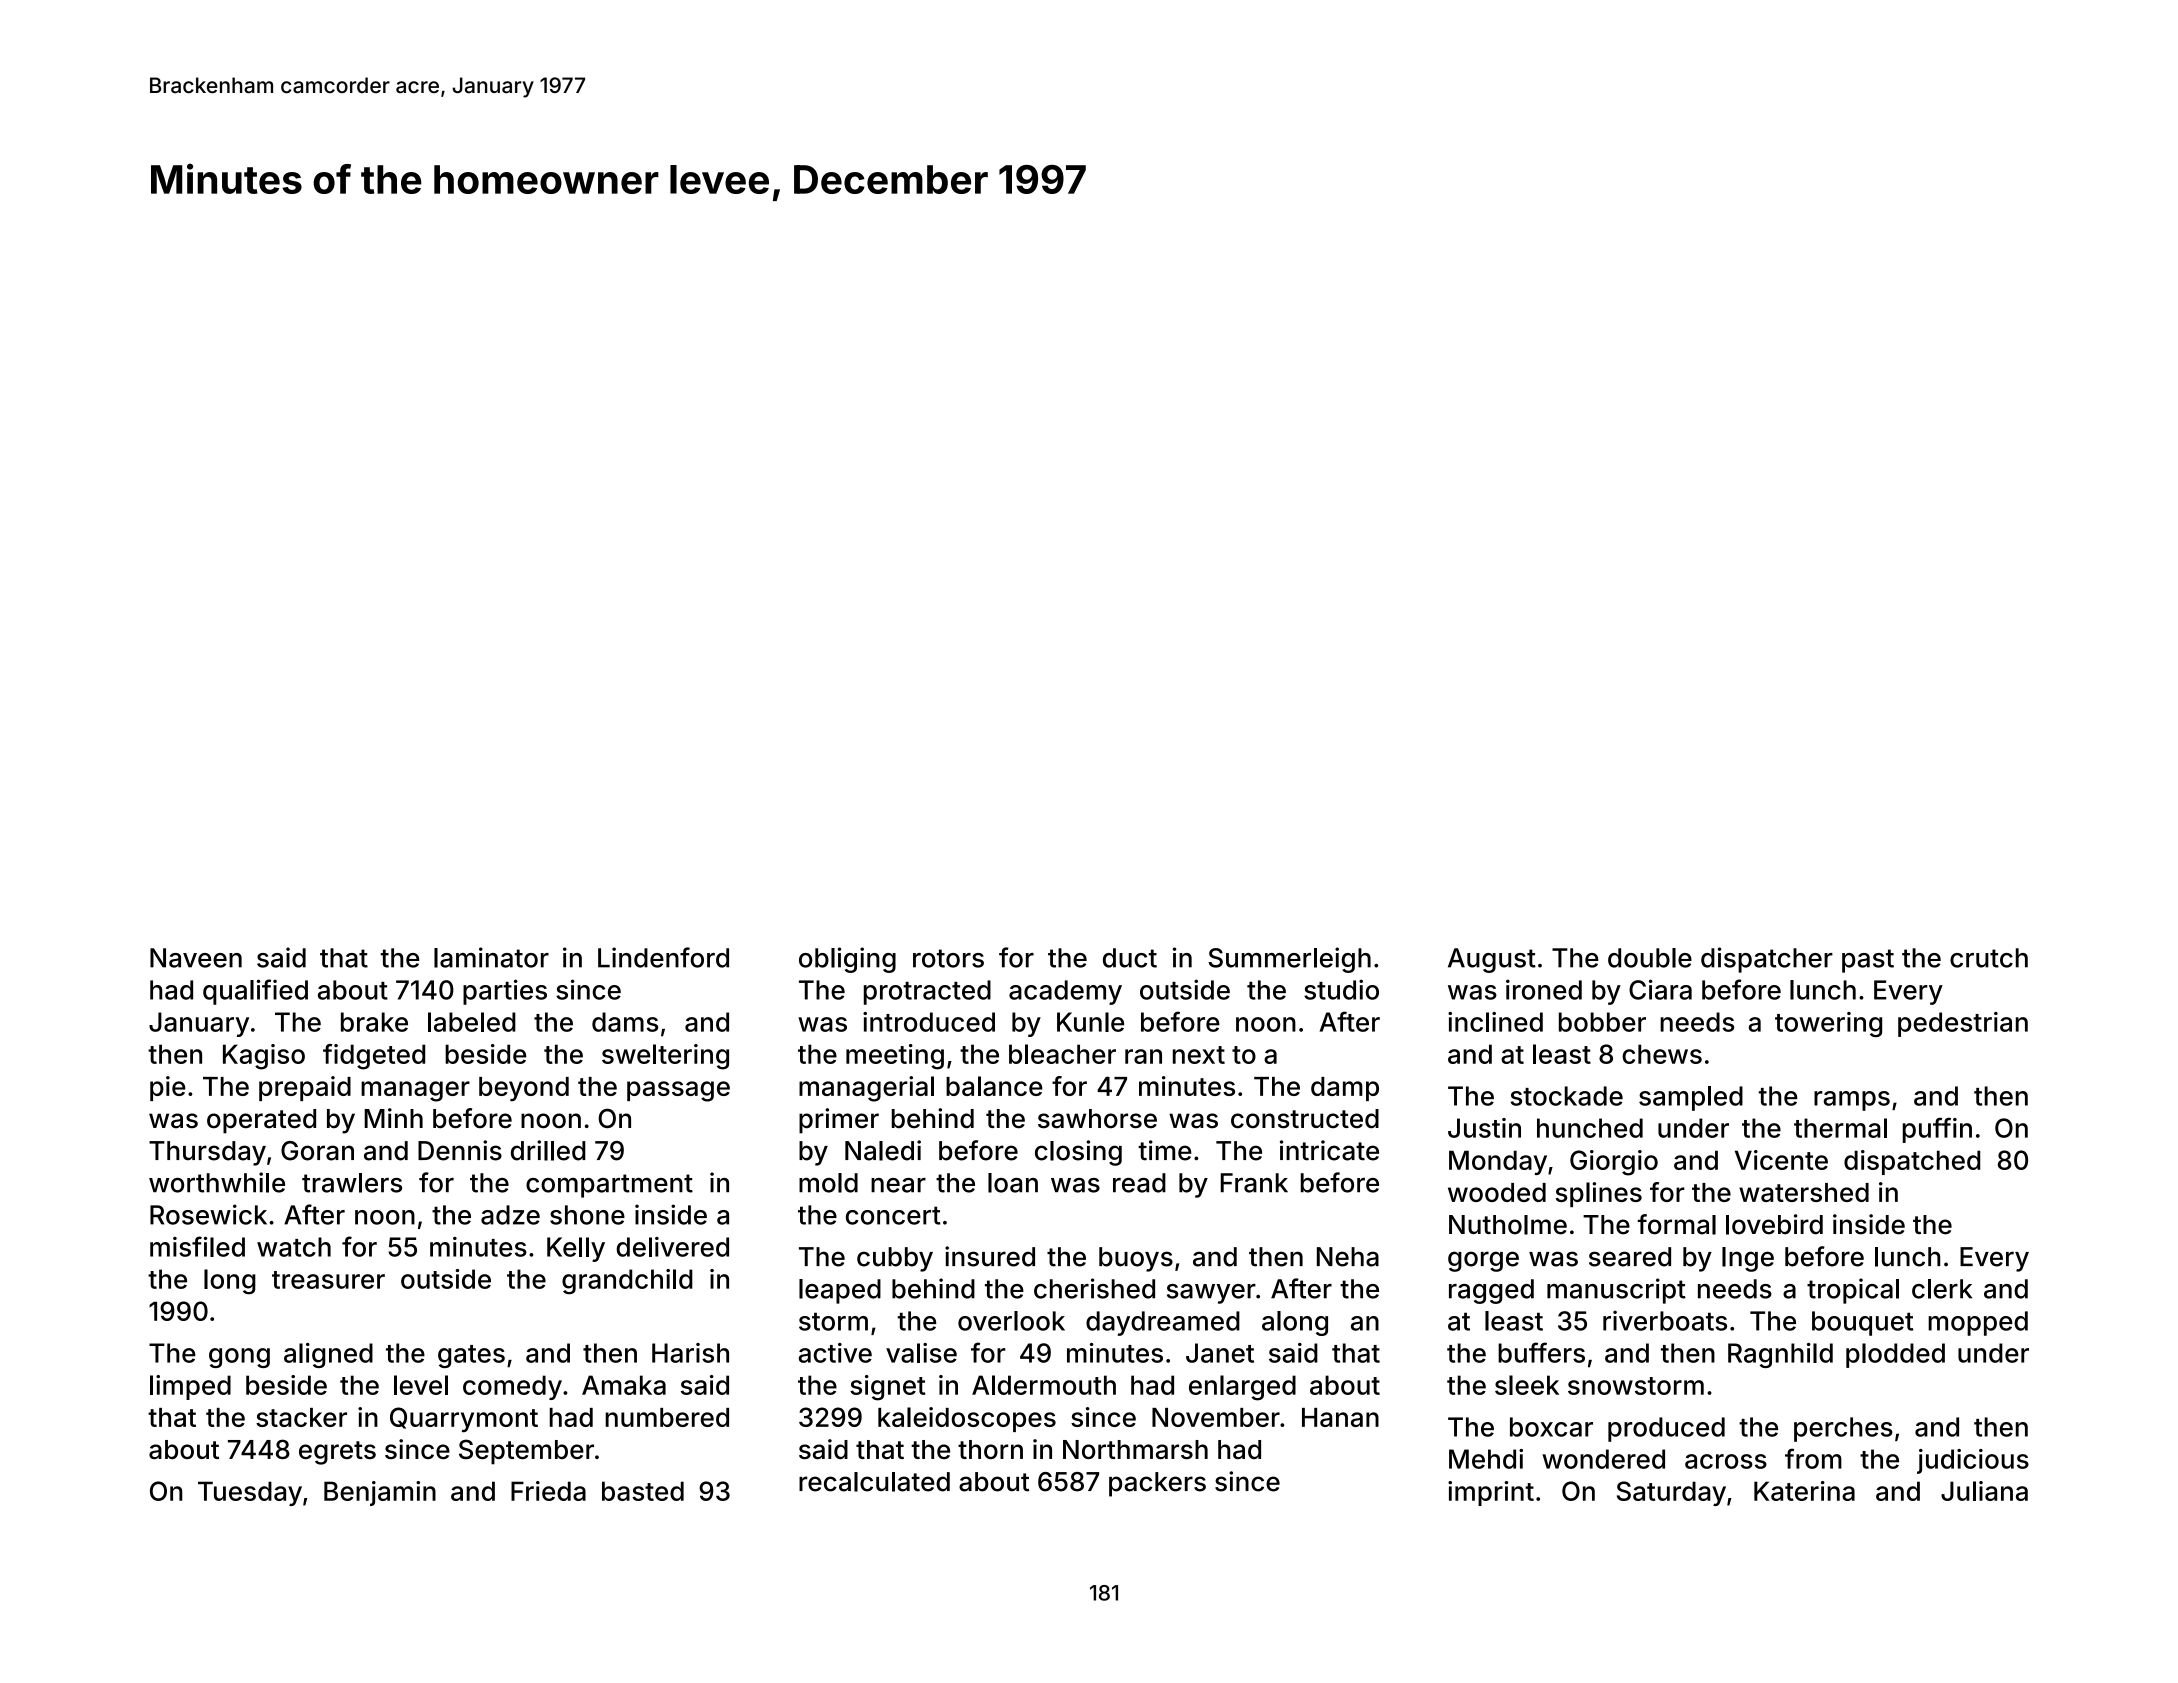 The width and height of the screenshot is (2178, 1683). I want to click on meeting, so click(895, 1057).
